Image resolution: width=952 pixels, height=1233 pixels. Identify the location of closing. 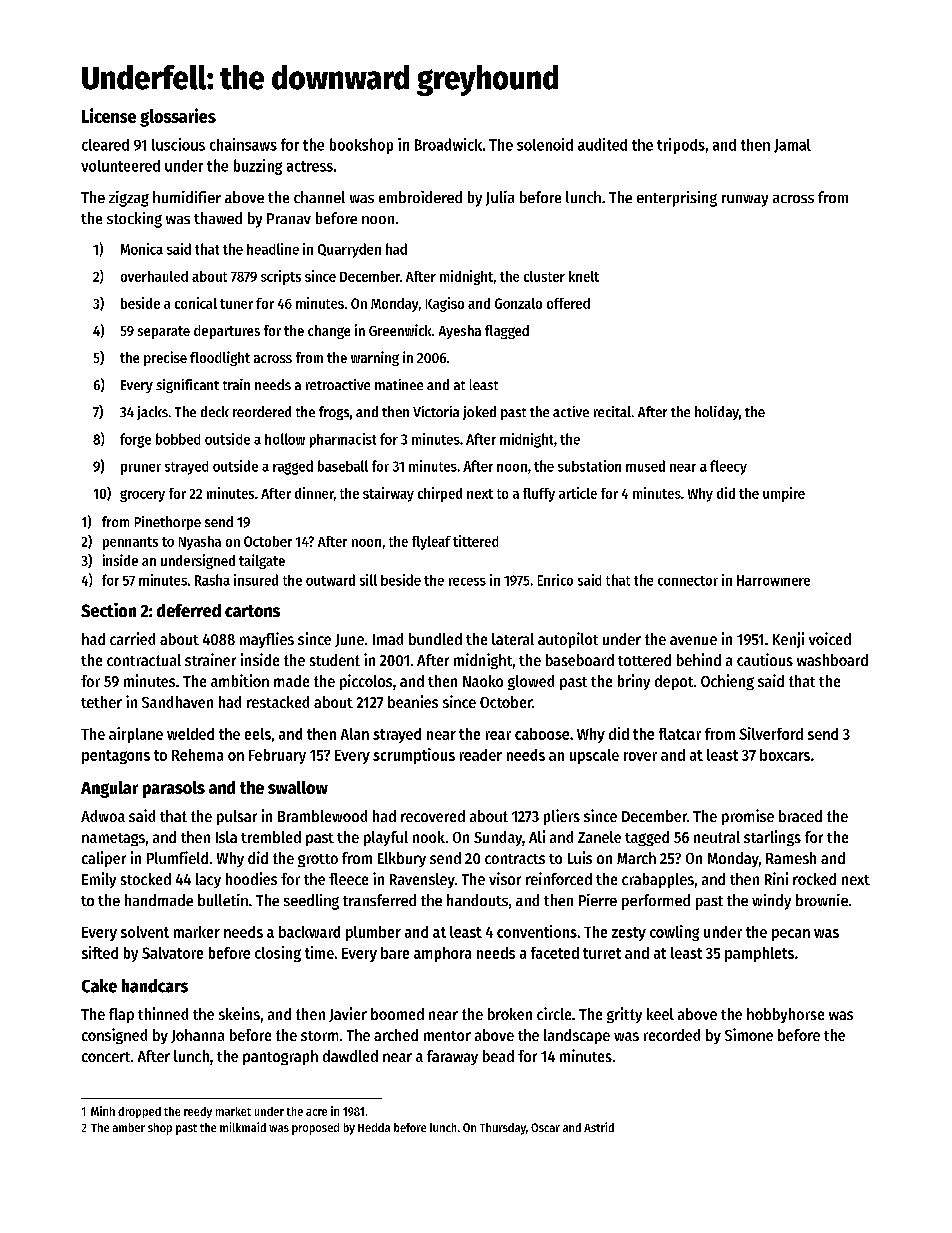
(278, 954).
